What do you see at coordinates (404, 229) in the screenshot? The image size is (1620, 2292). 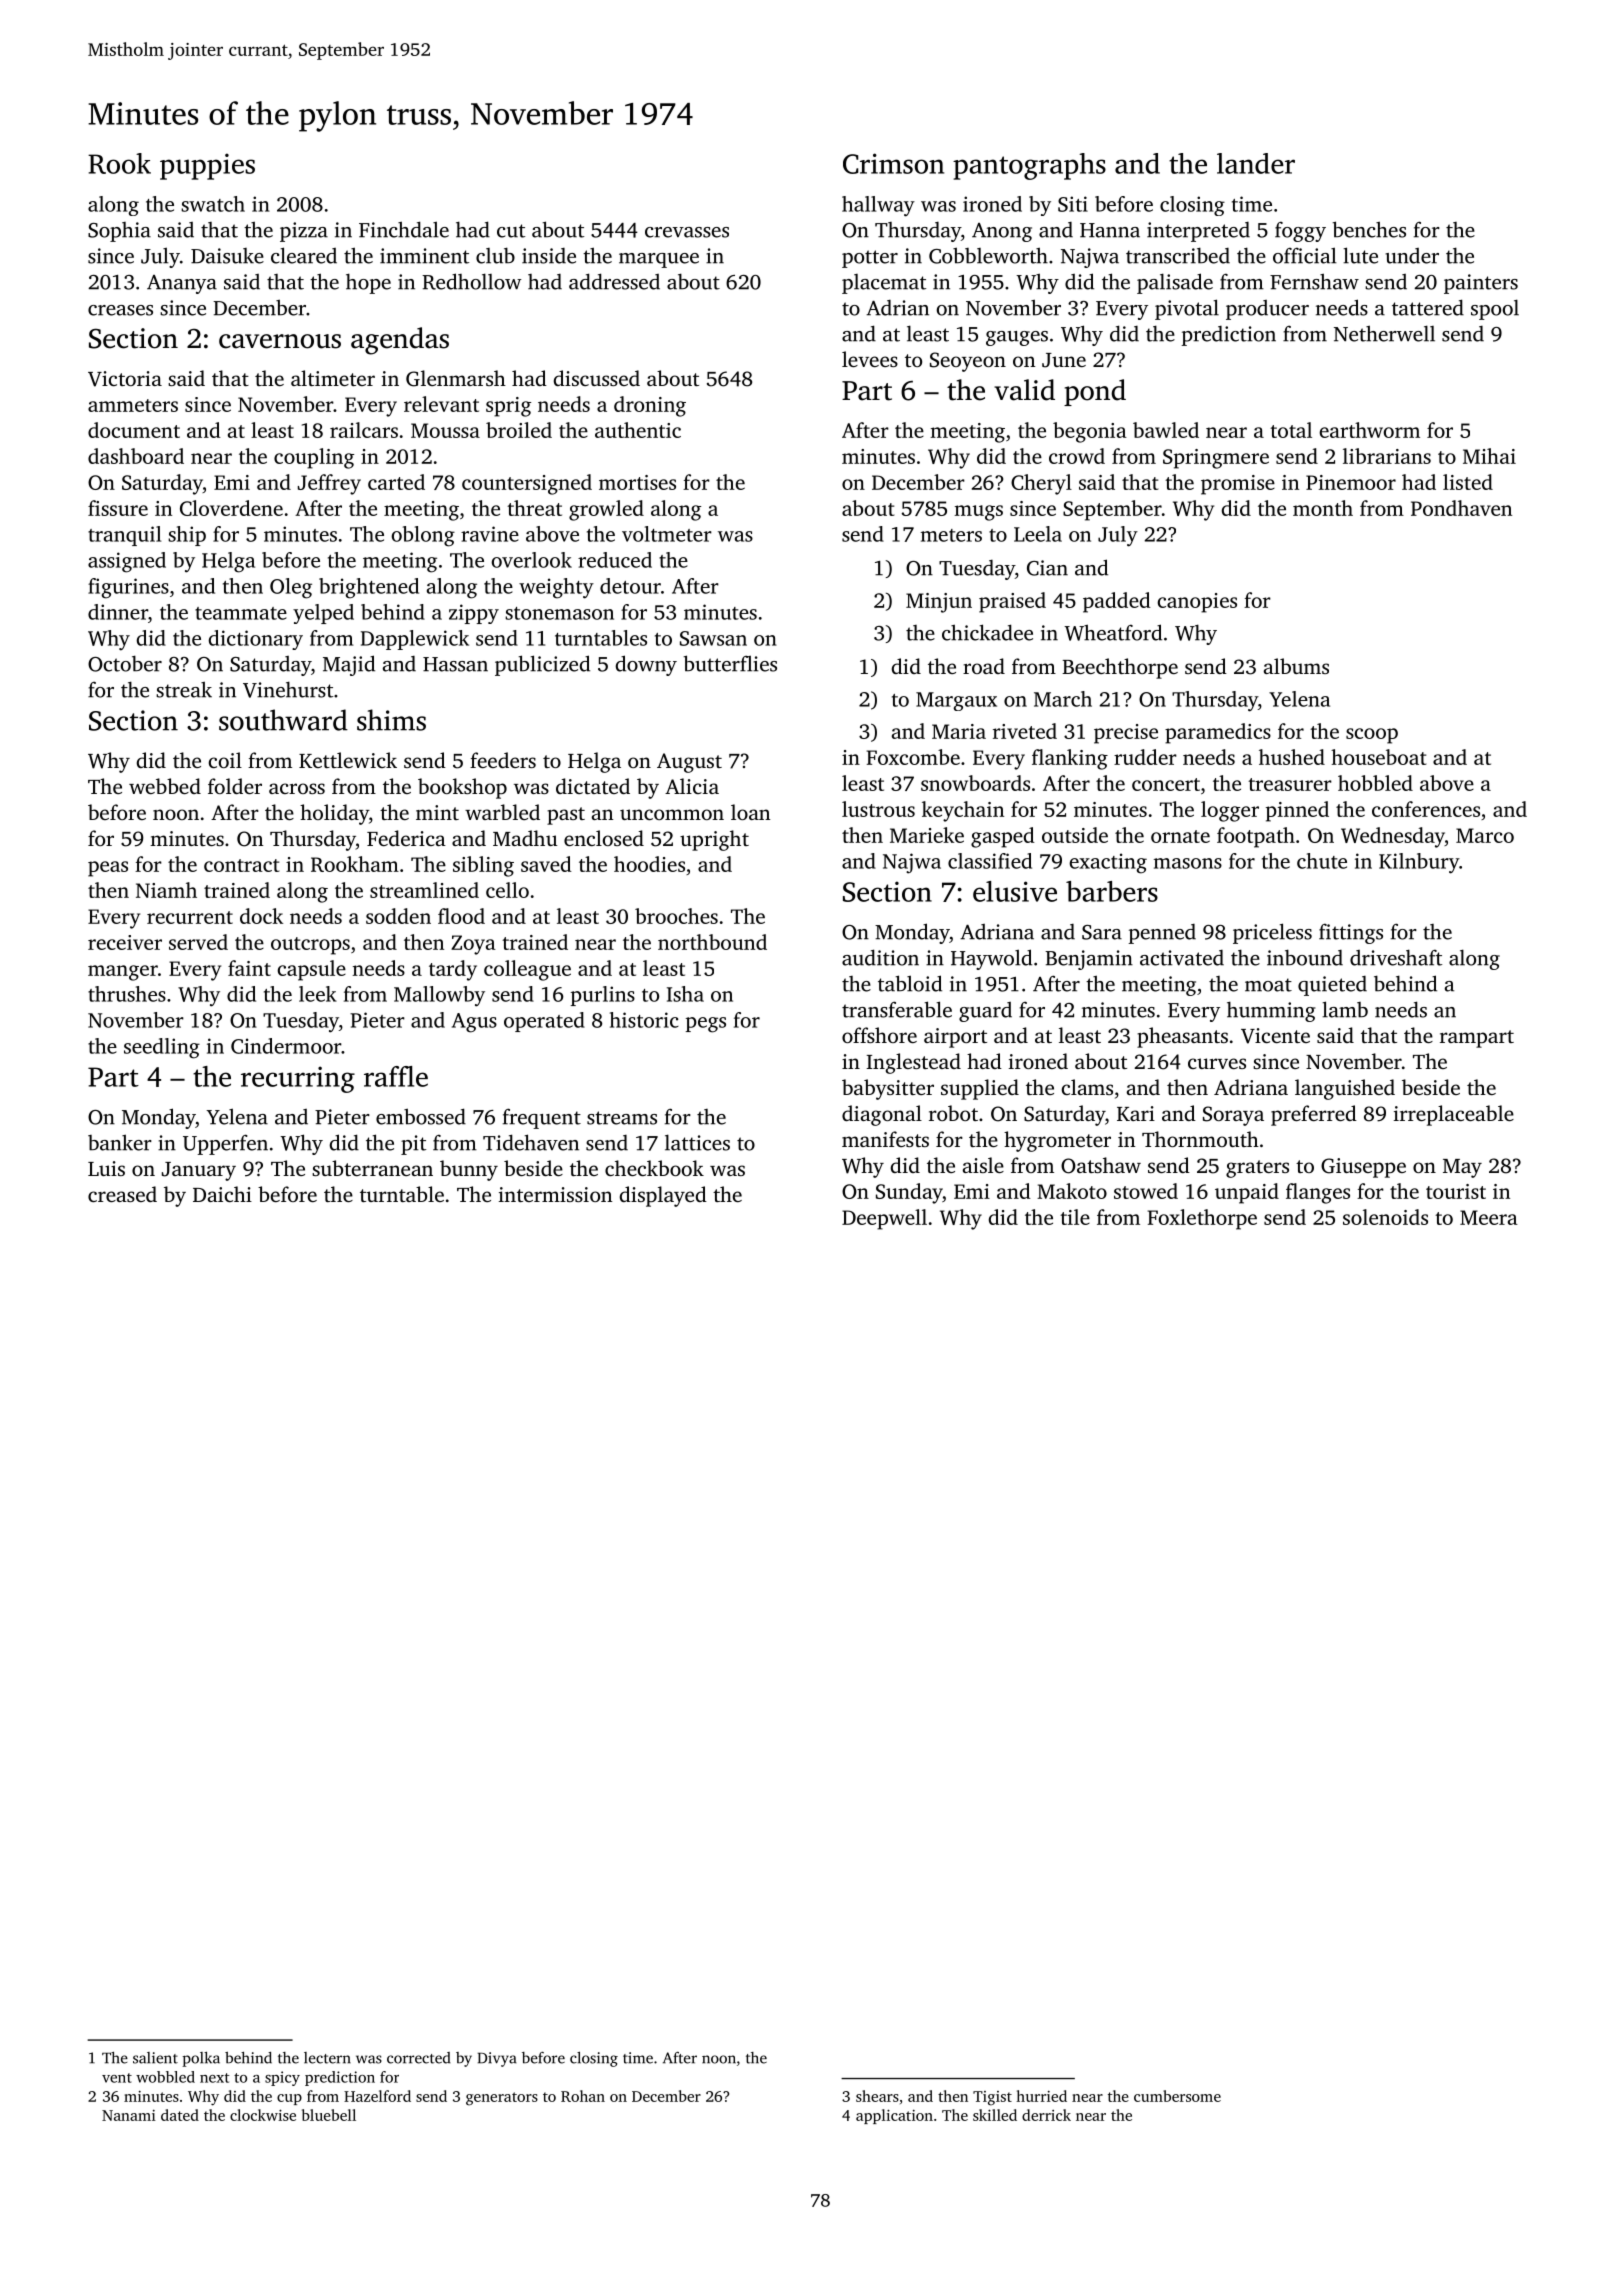 I see `Finchdale` at bounding box center [404, 229].
